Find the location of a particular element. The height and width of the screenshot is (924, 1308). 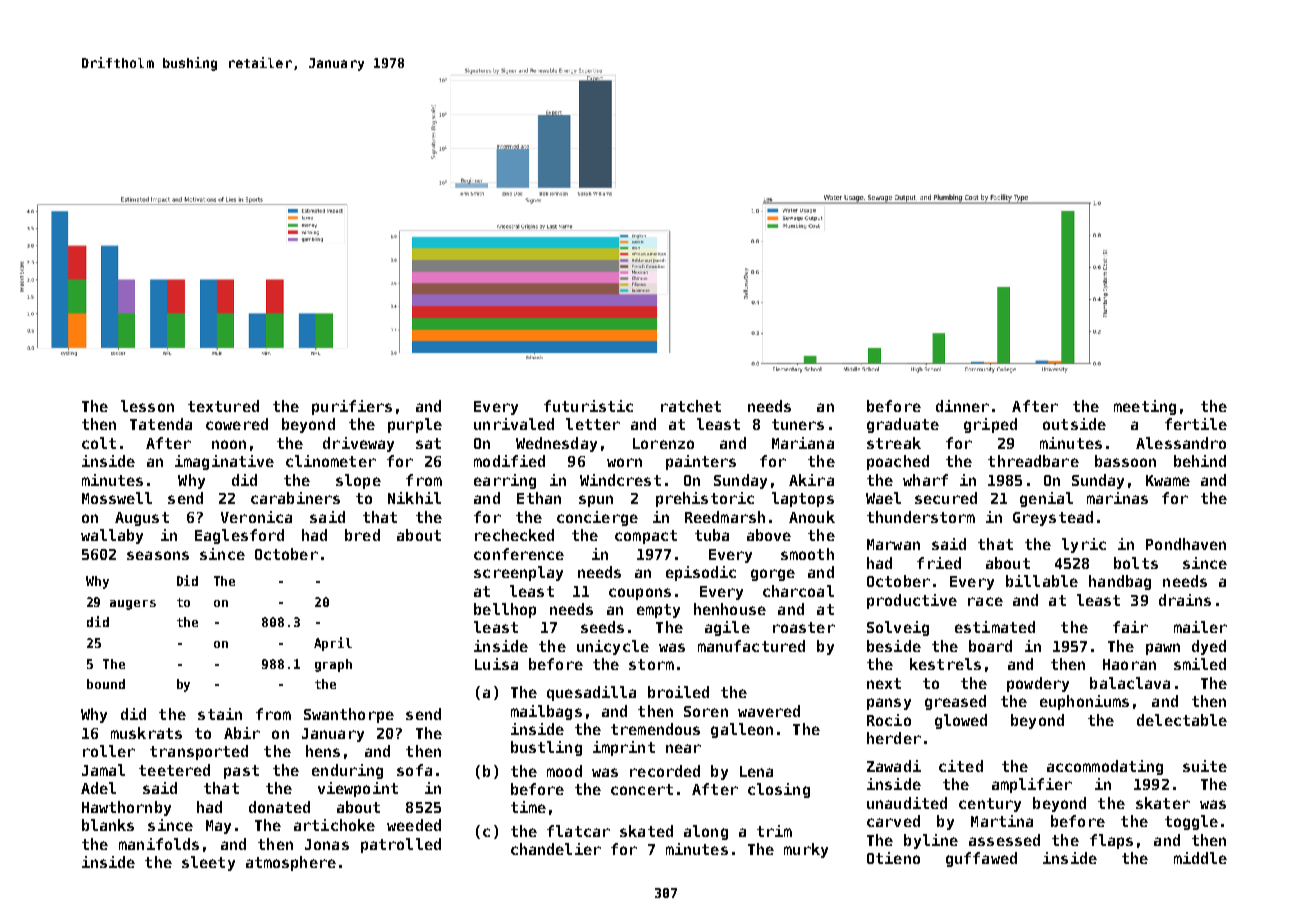

delectable is located at coordinates (1182, 720).
